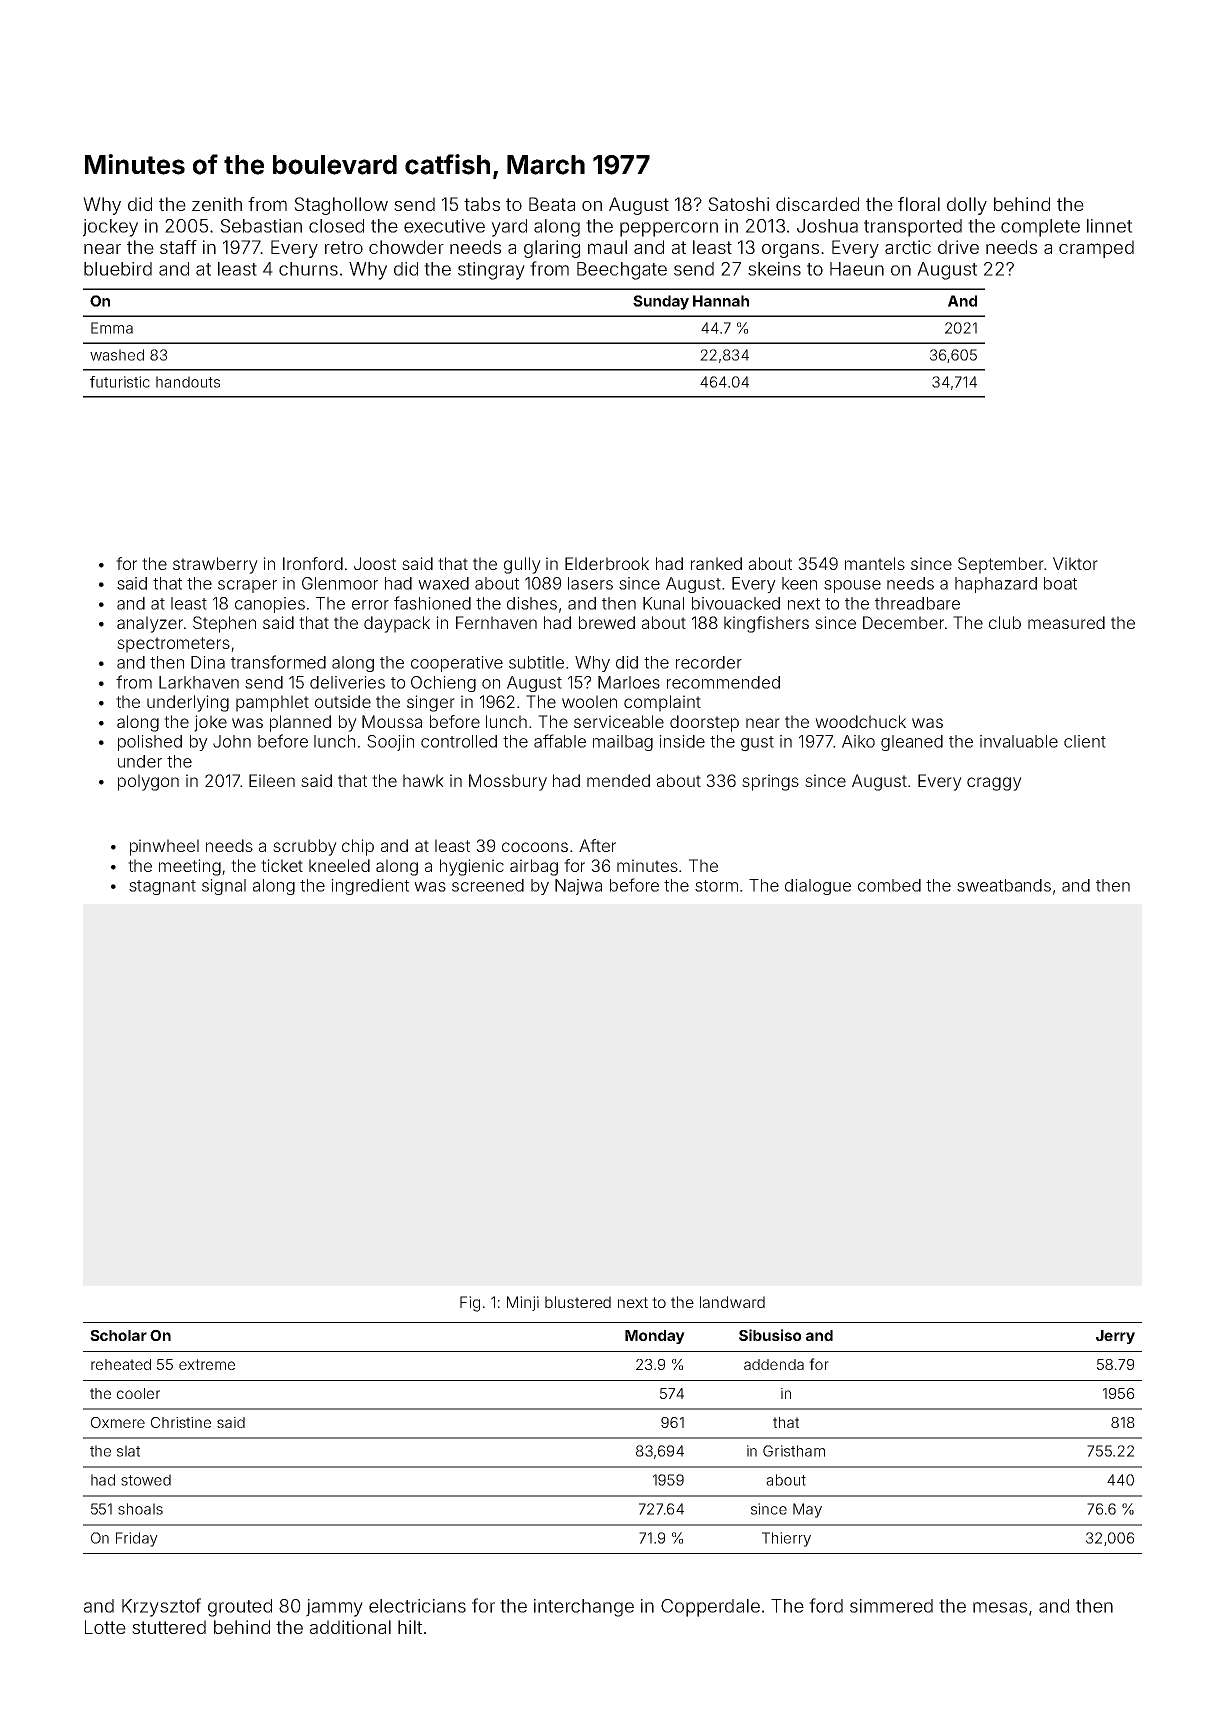  Describe the element at coordinates (1096, 249) in the screenshot. I see `cramped` at that location.
